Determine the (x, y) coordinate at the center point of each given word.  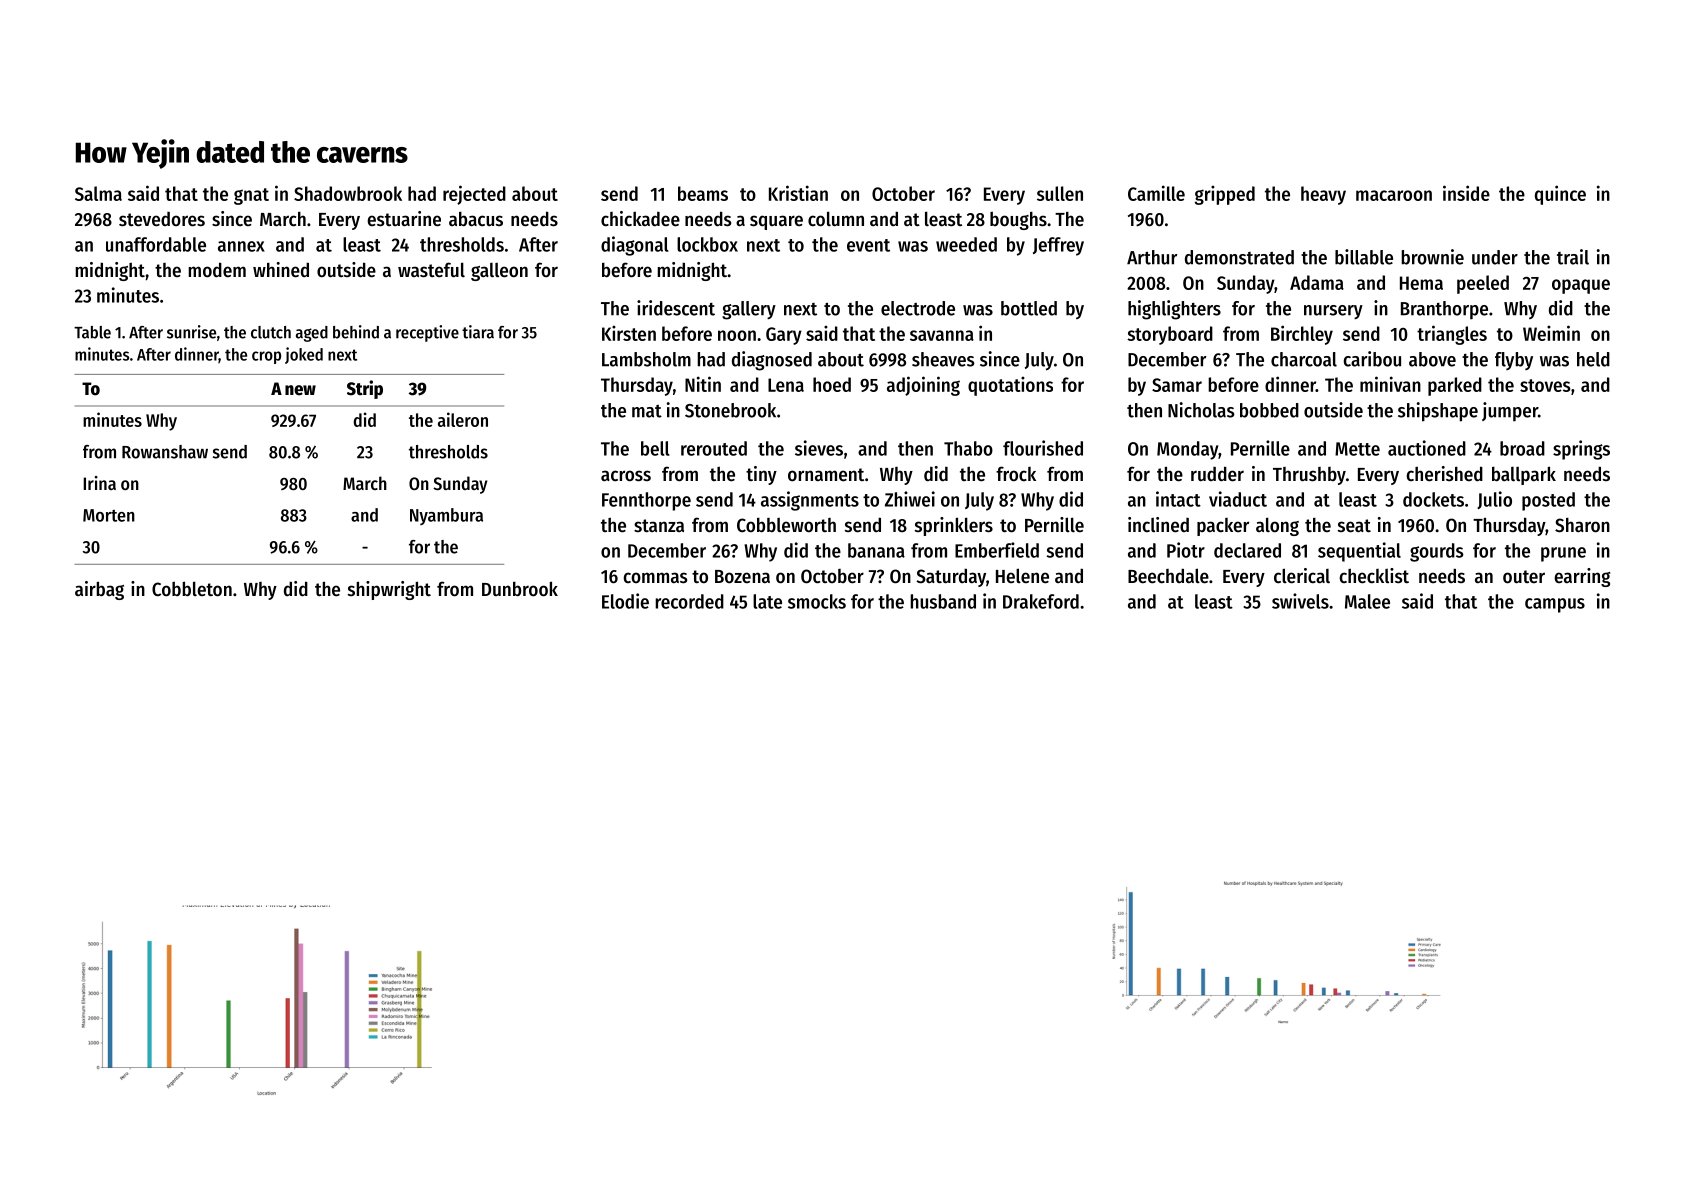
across (626, 476)
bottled (1029, 308)
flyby (1514, 361)
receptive (427, 333)
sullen (1060, 193)
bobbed (1269, 410)
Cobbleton (192, 589)
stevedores (162, 219)
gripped (1225, 195)
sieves (819, 448)
